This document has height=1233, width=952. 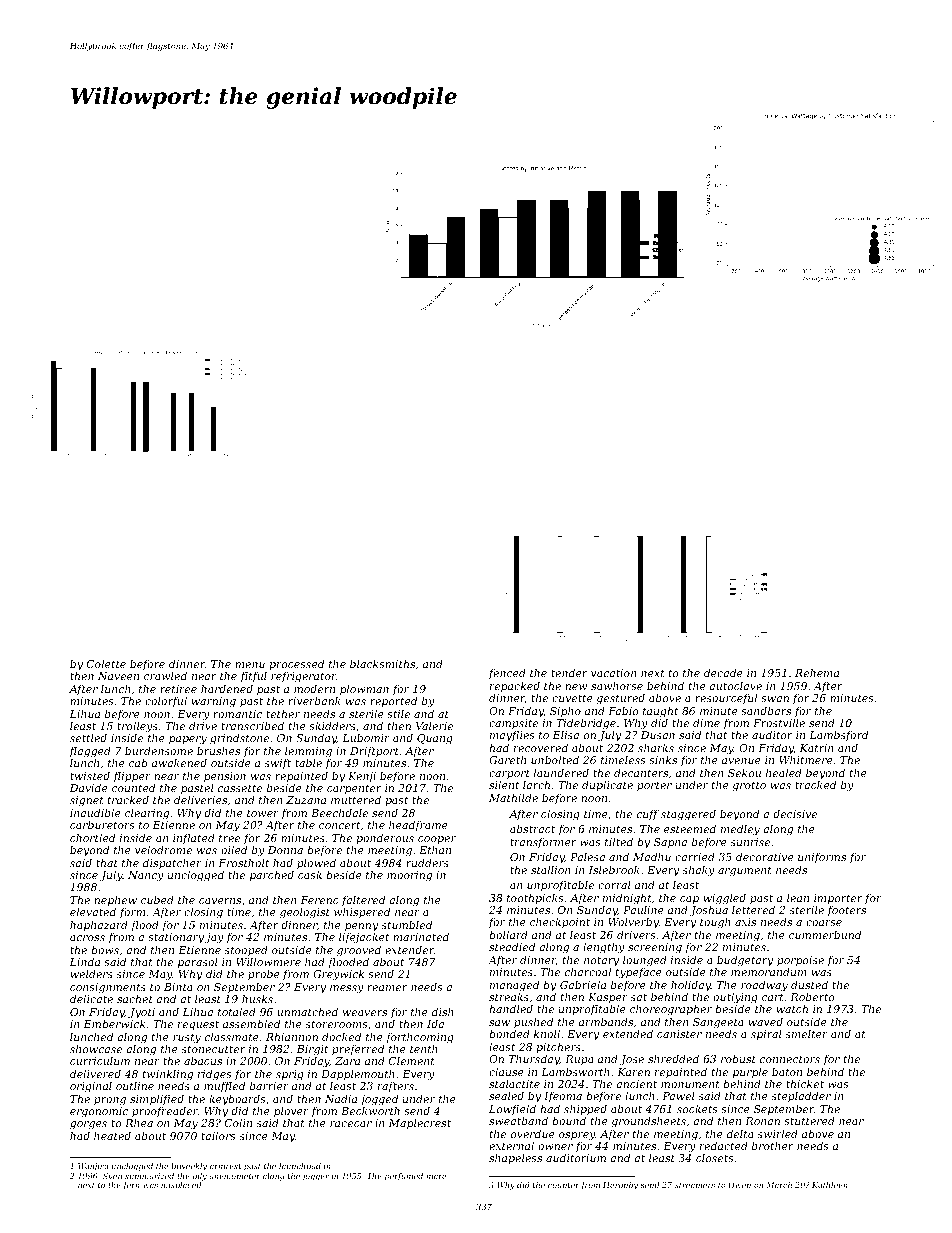 I want to click on Colette, so click(x=106, y=663).
